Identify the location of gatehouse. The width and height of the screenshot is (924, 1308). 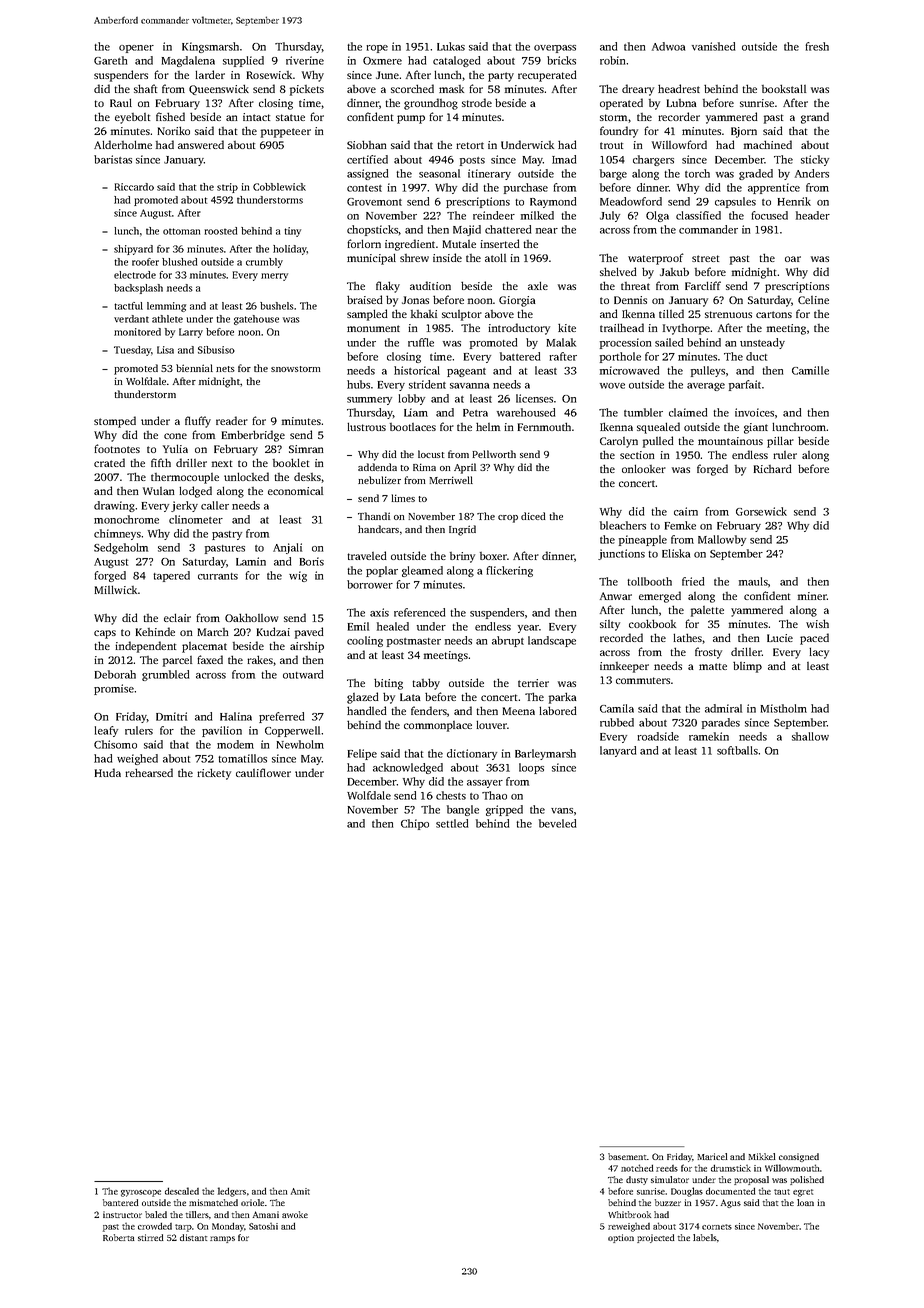
(256, 320).
